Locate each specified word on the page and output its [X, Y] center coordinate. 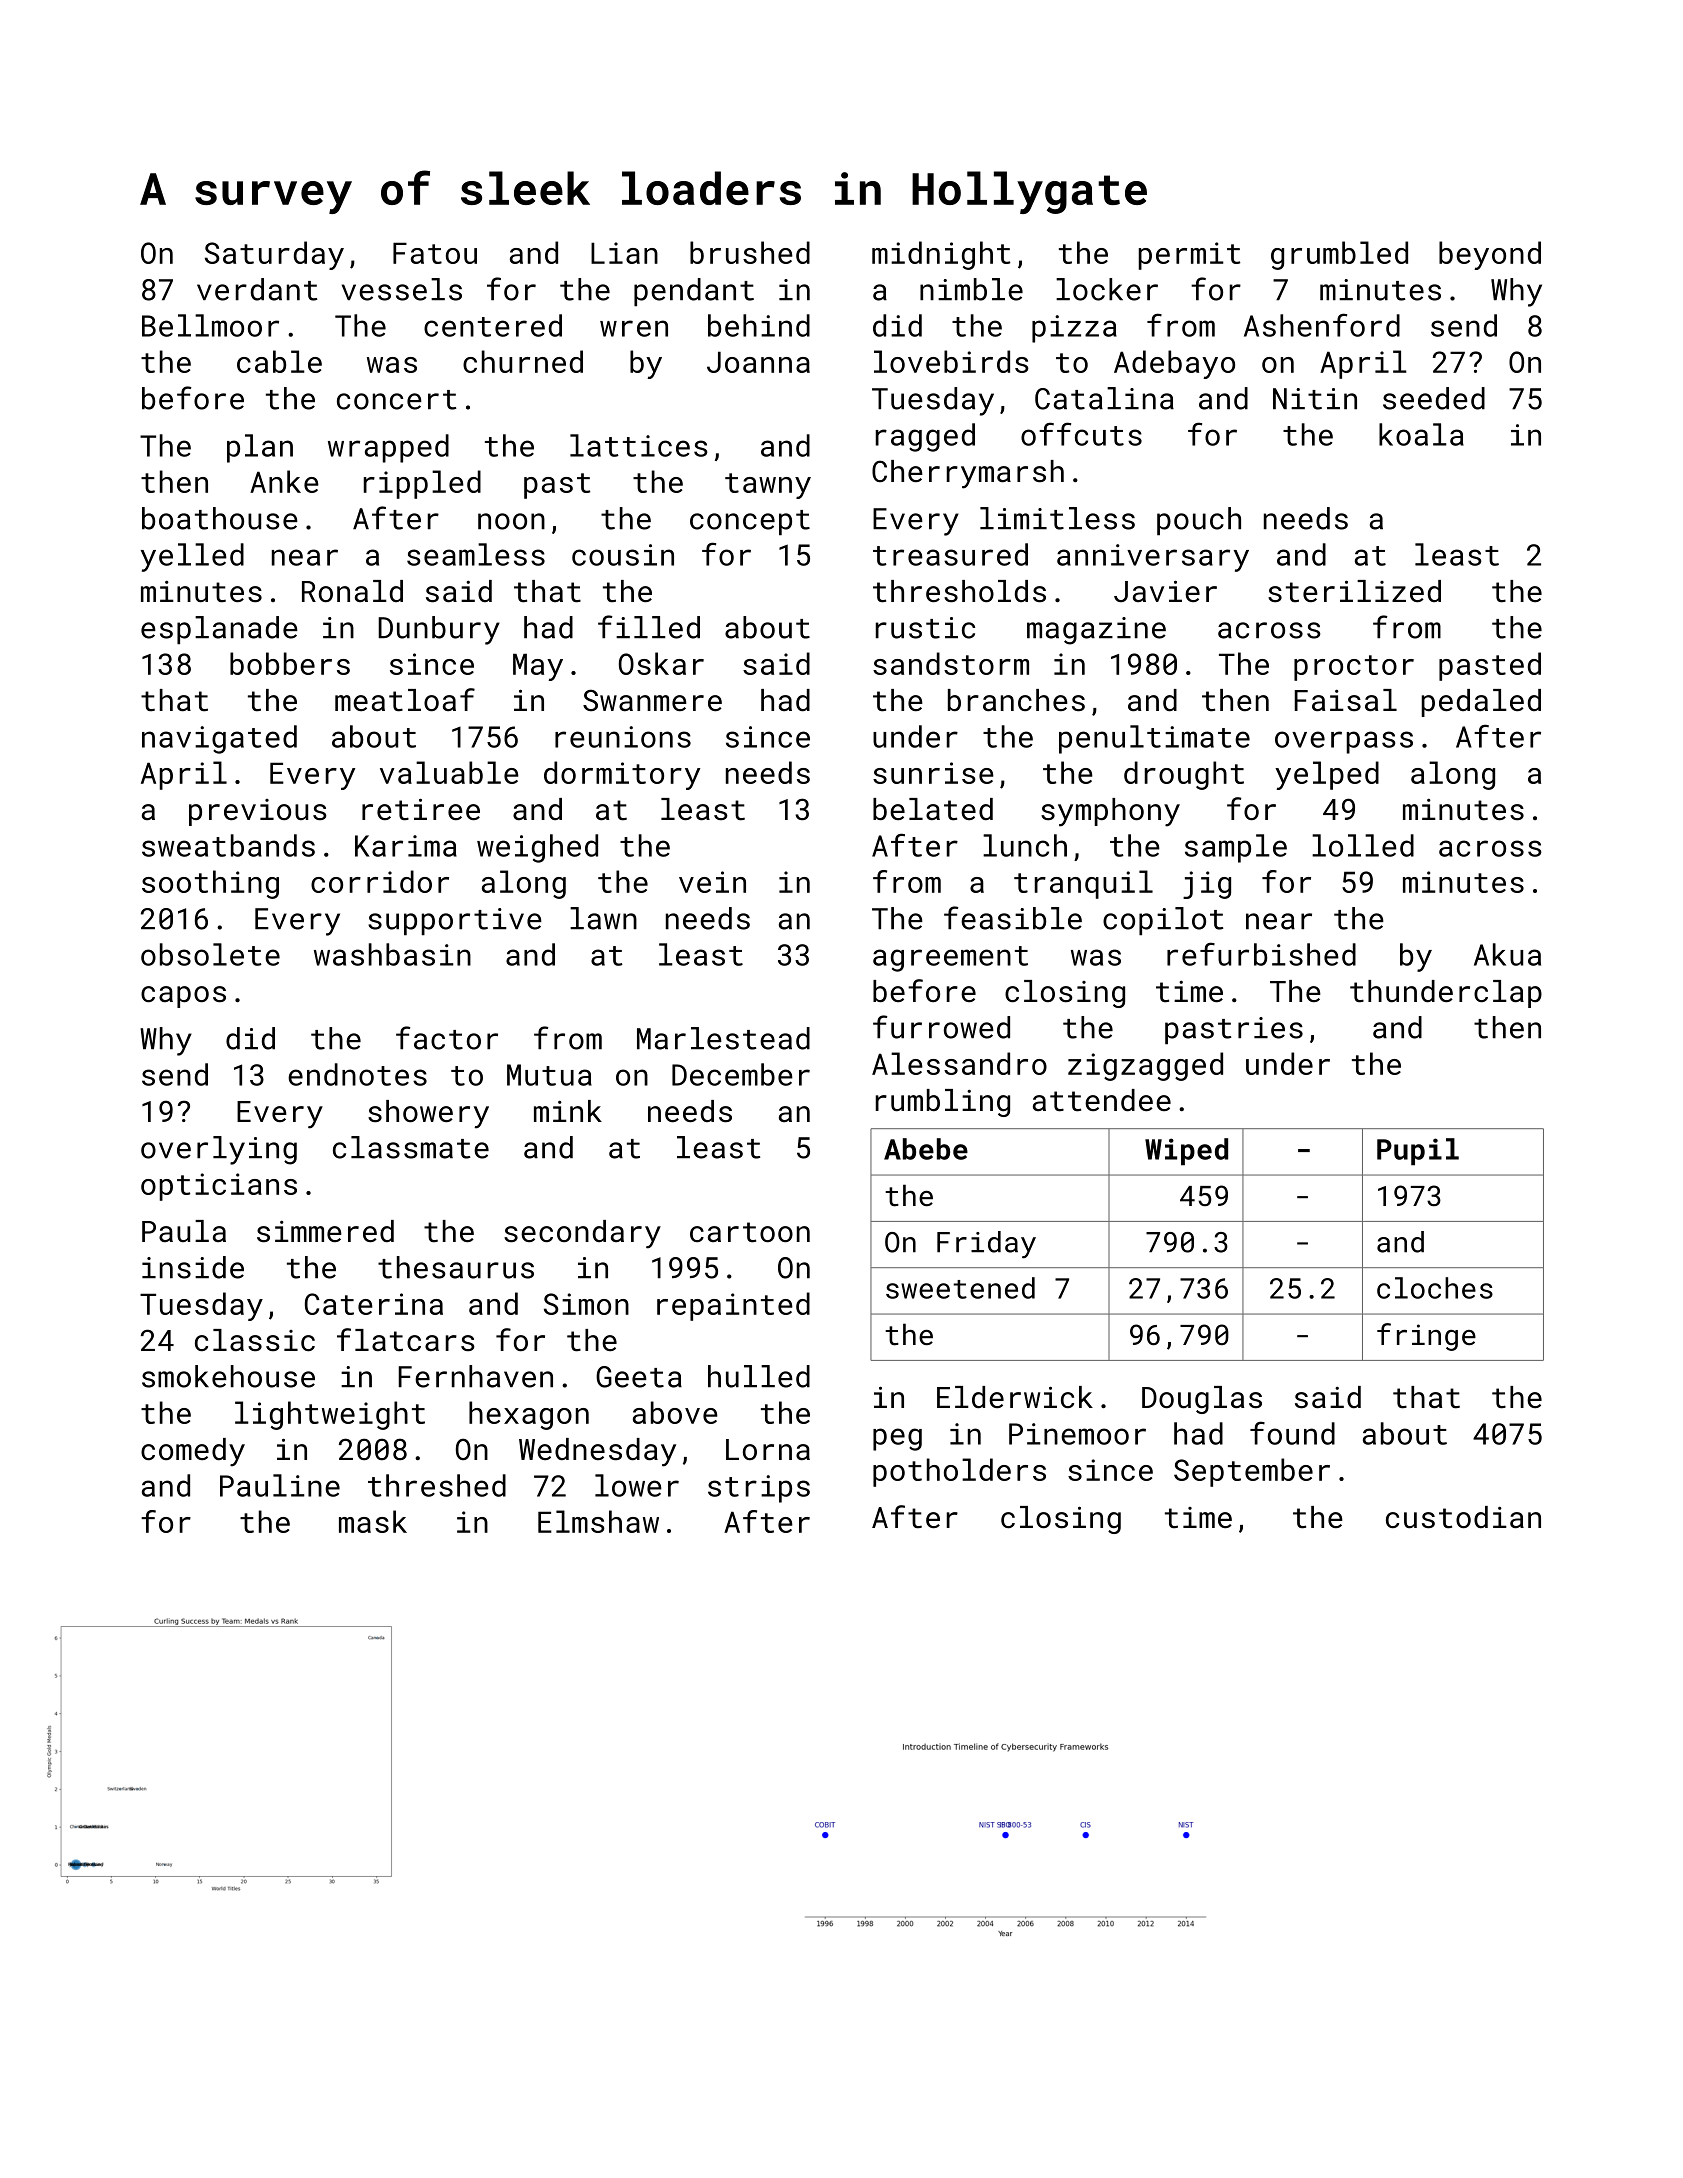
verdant [257, 289]
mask [373, 1521]
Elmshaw [598, 1521]
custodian [1463, 1517]
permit [1189, 256]
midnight [941, 255]
